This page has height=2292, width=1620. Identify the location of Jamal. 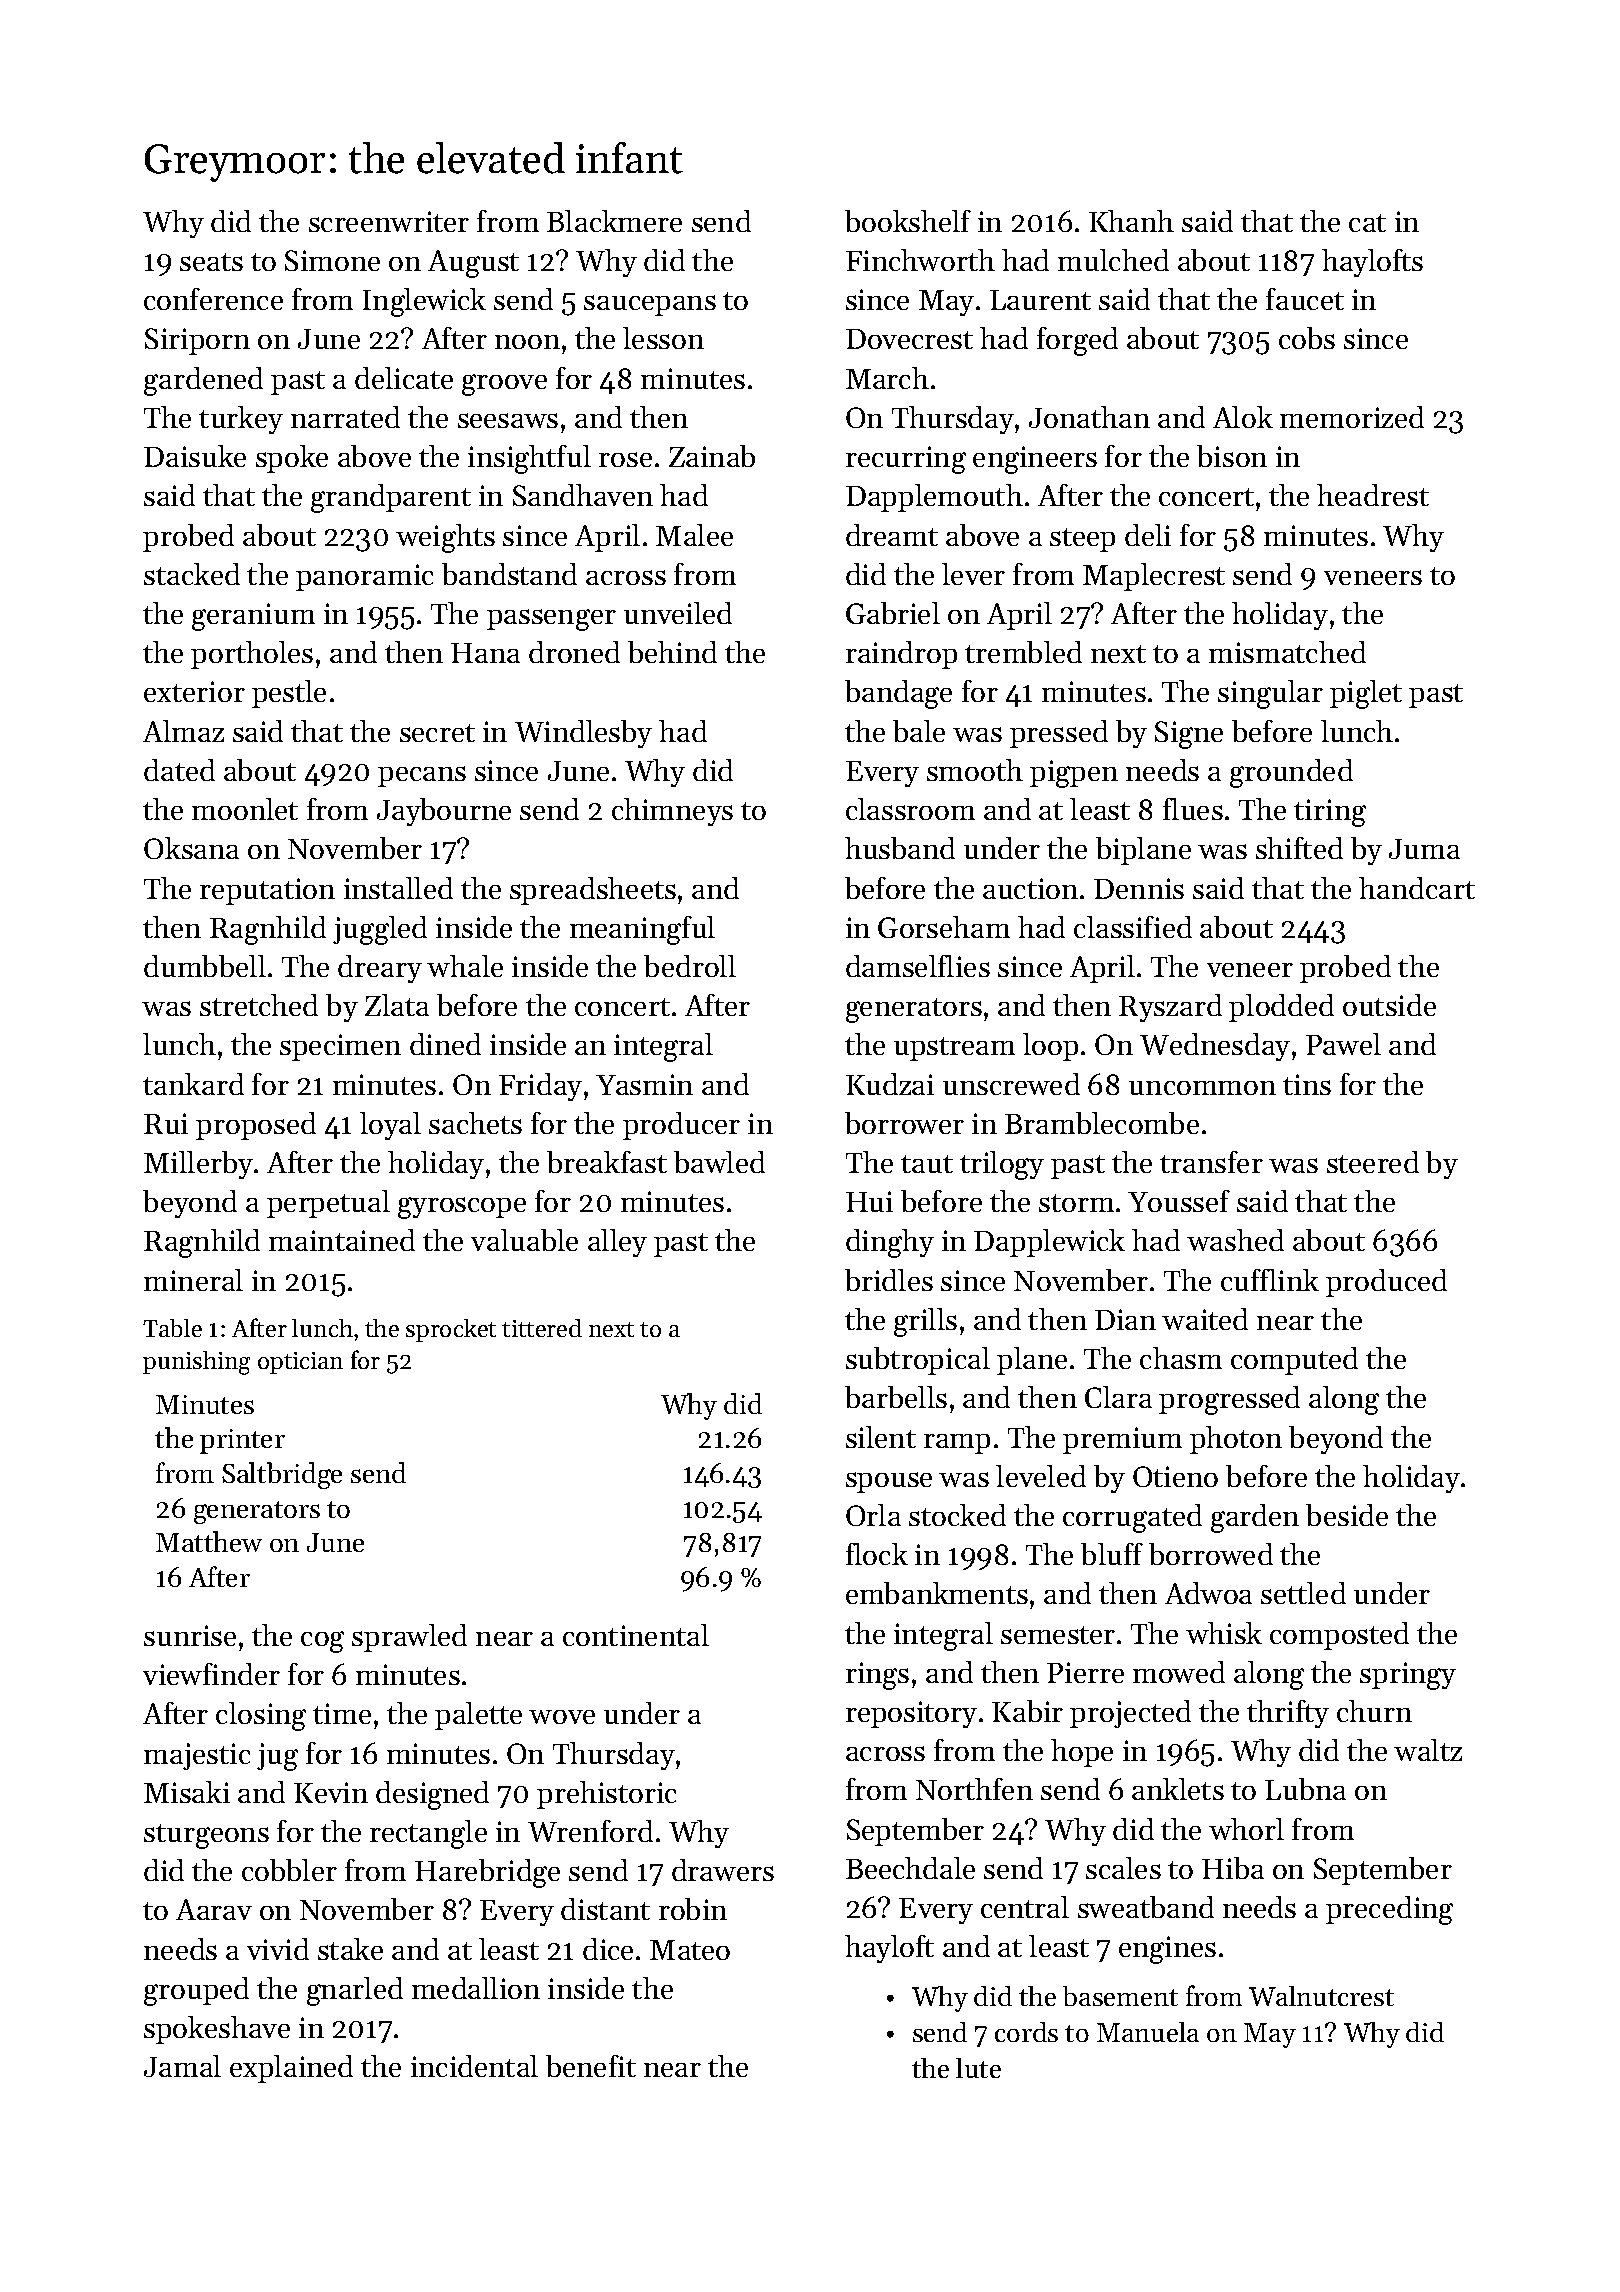
(182, 2066).
